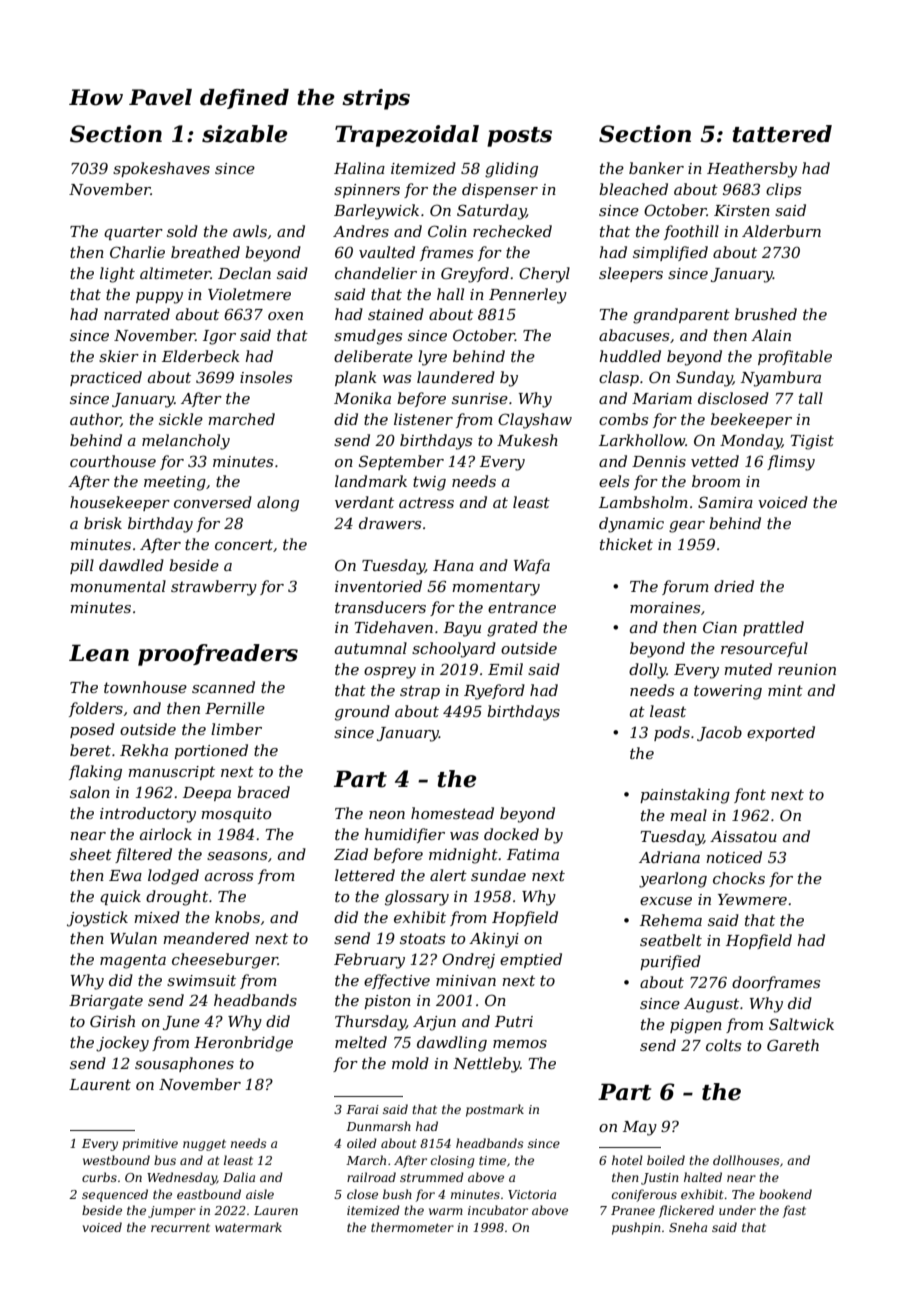  Describe the element at coordinates (161, 169) in the document. I see `spokeshaves` at that location.
